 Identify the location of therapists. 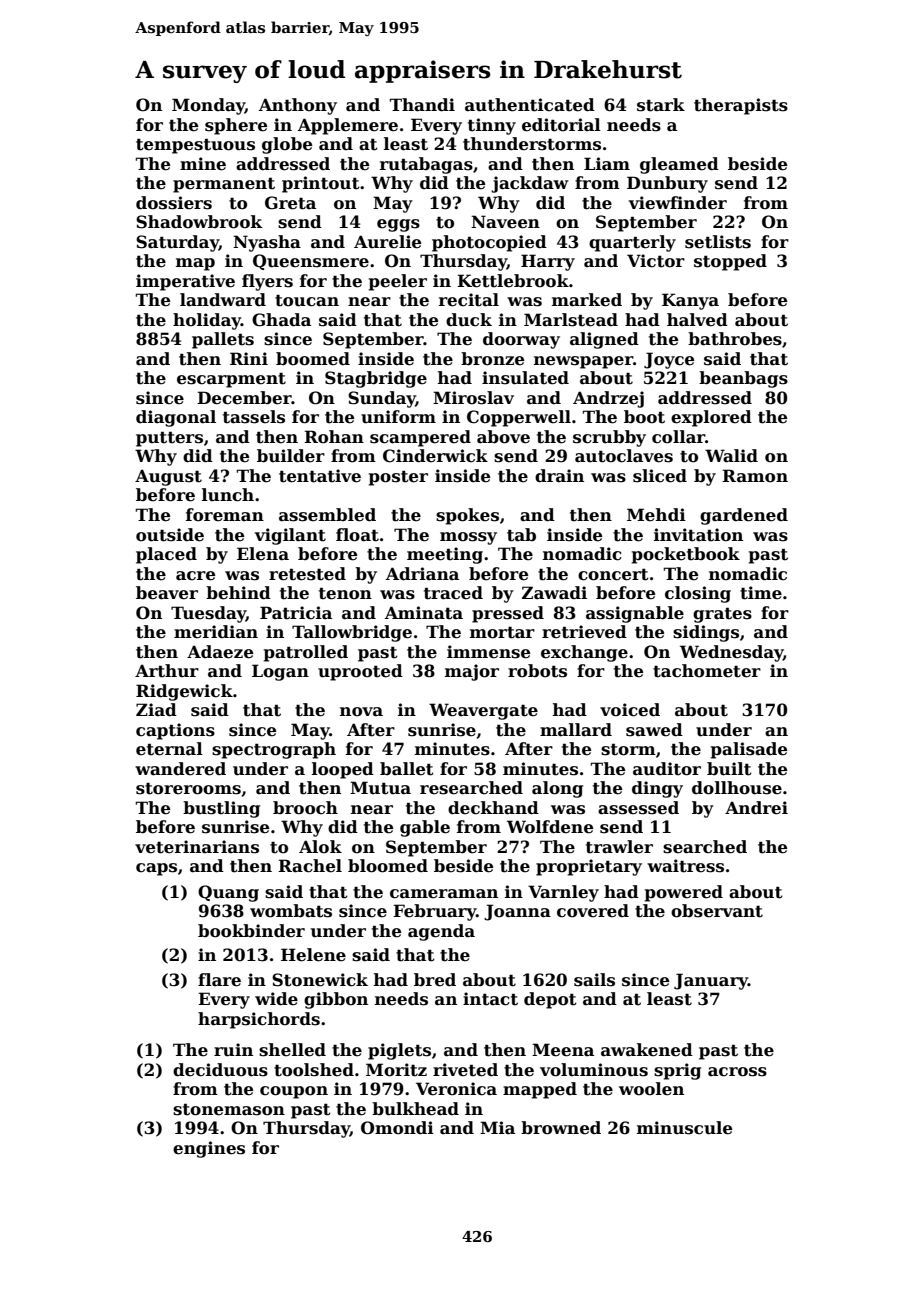
(741, 106).
